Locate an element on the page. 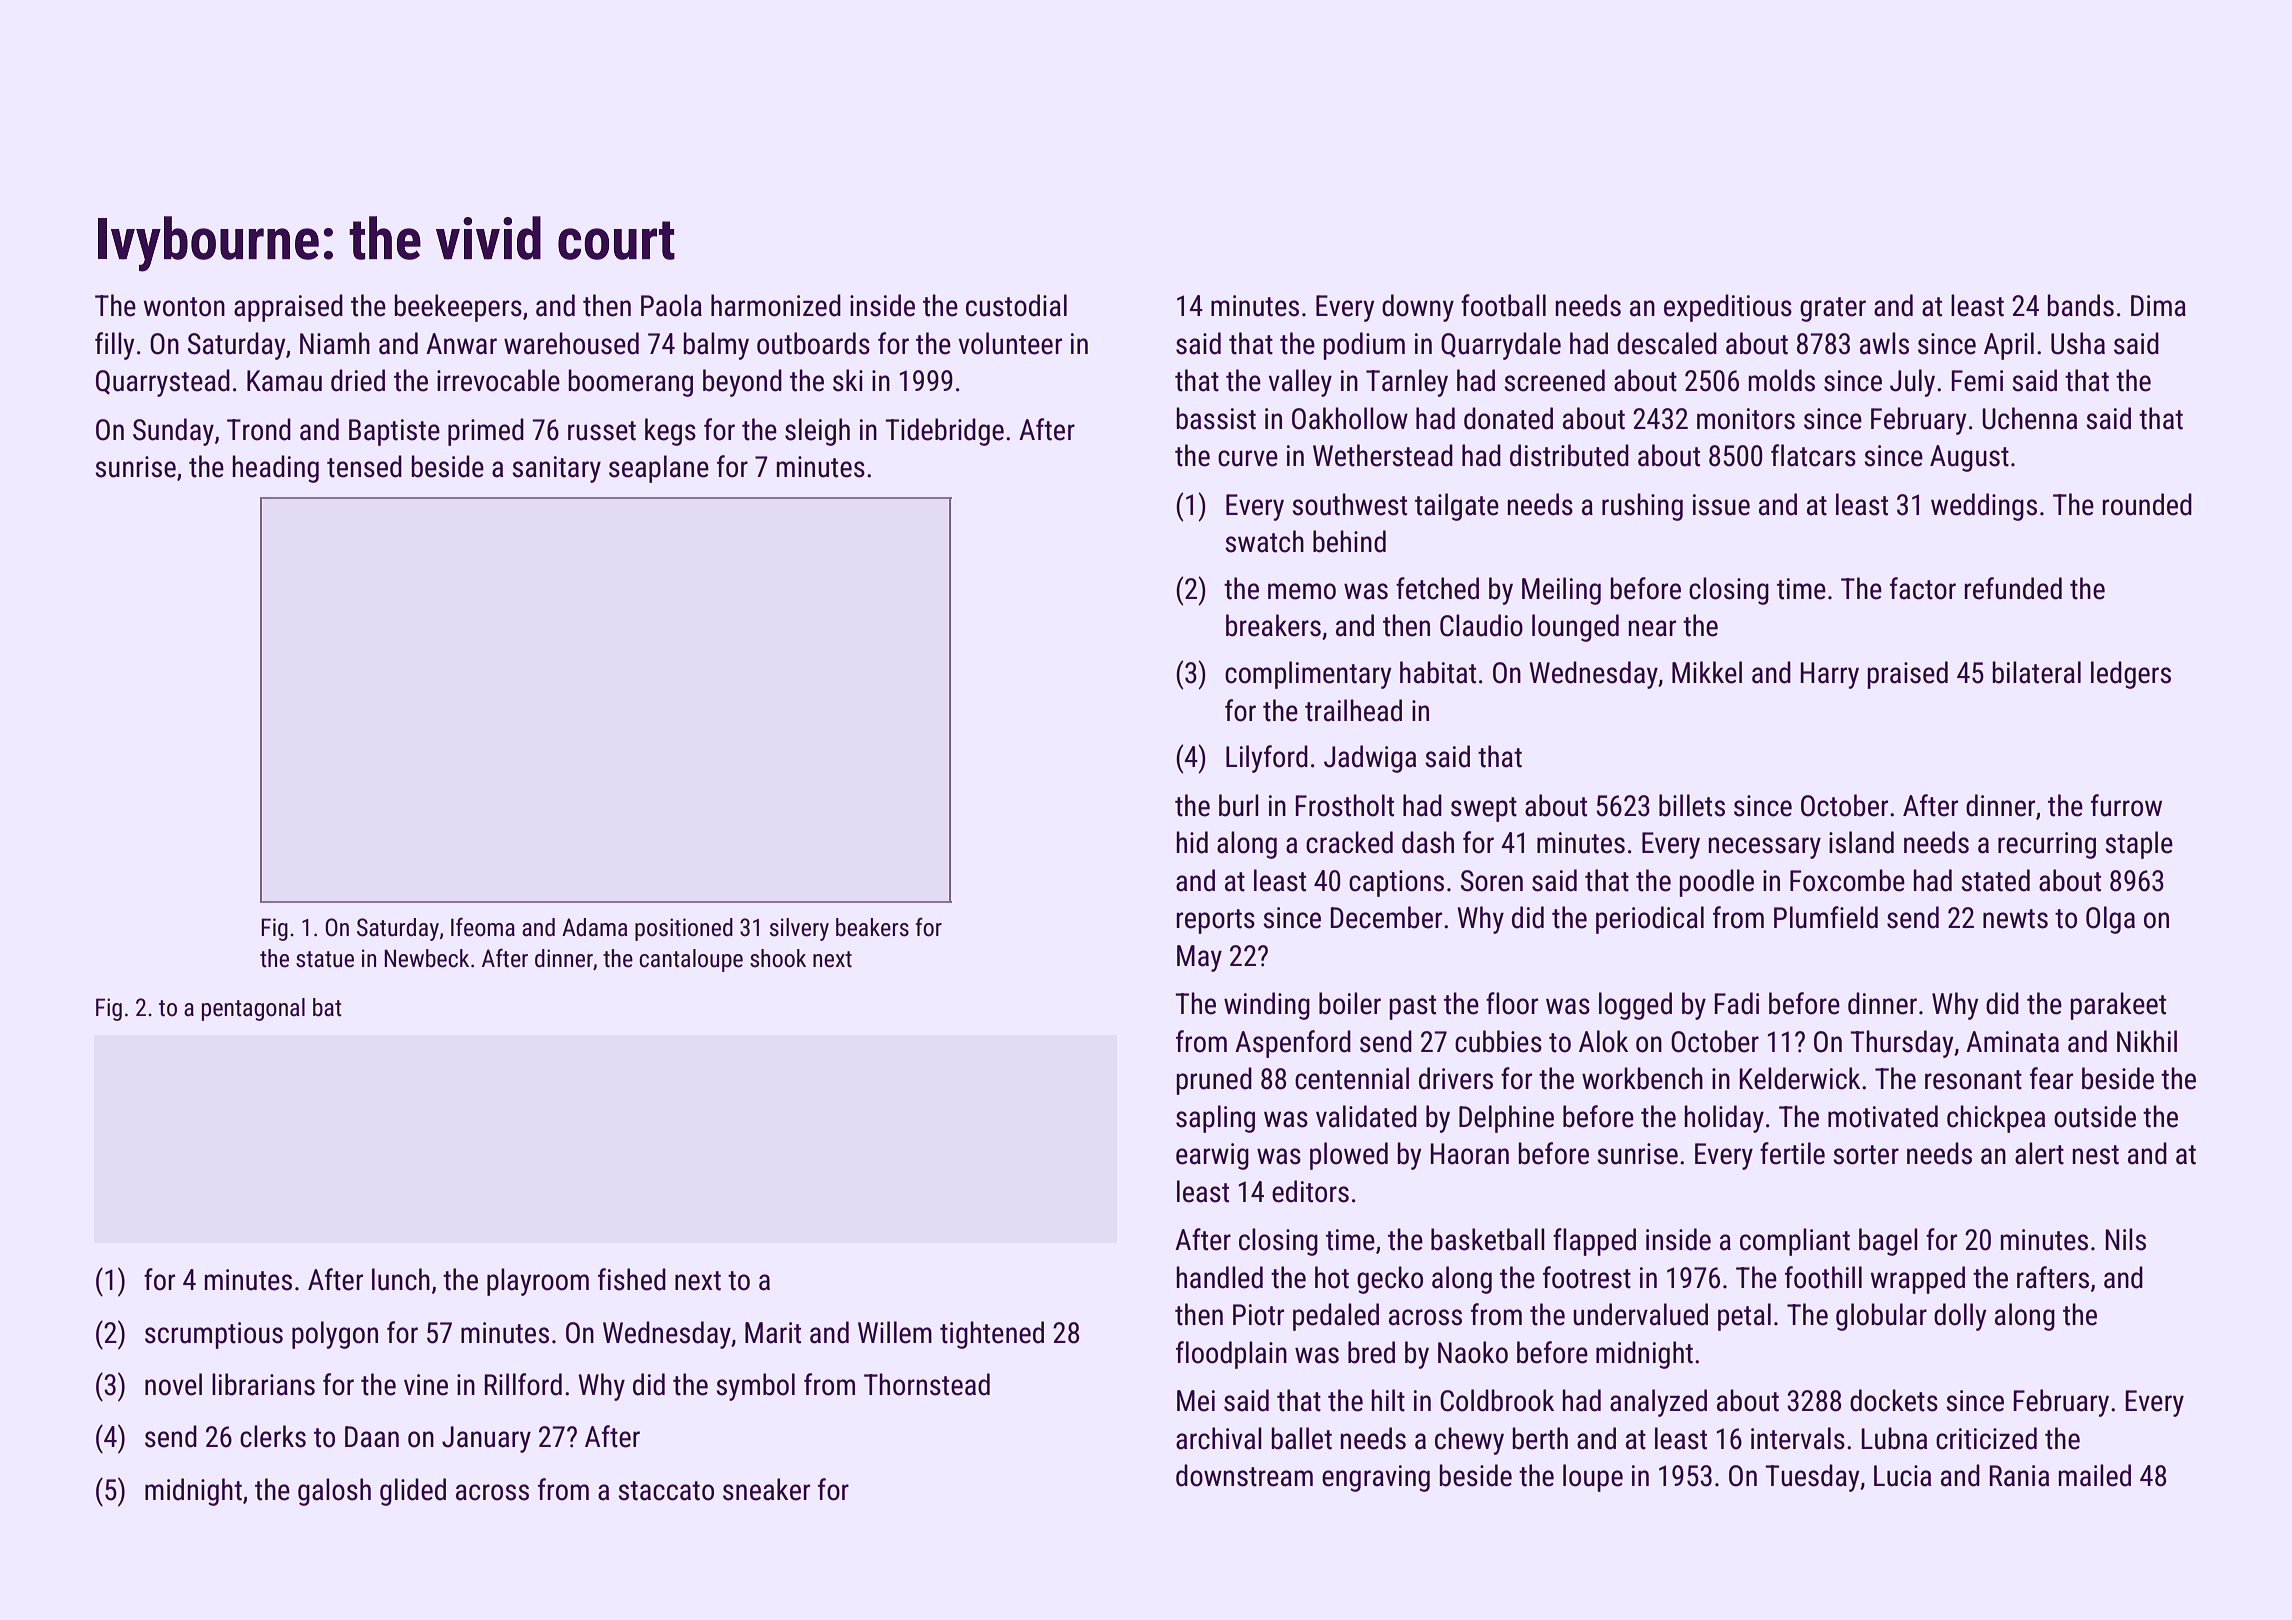 Image resolution: width=2292 pixels, height=1620 pixels. Rania is located at coordinates (2019, 1476).
